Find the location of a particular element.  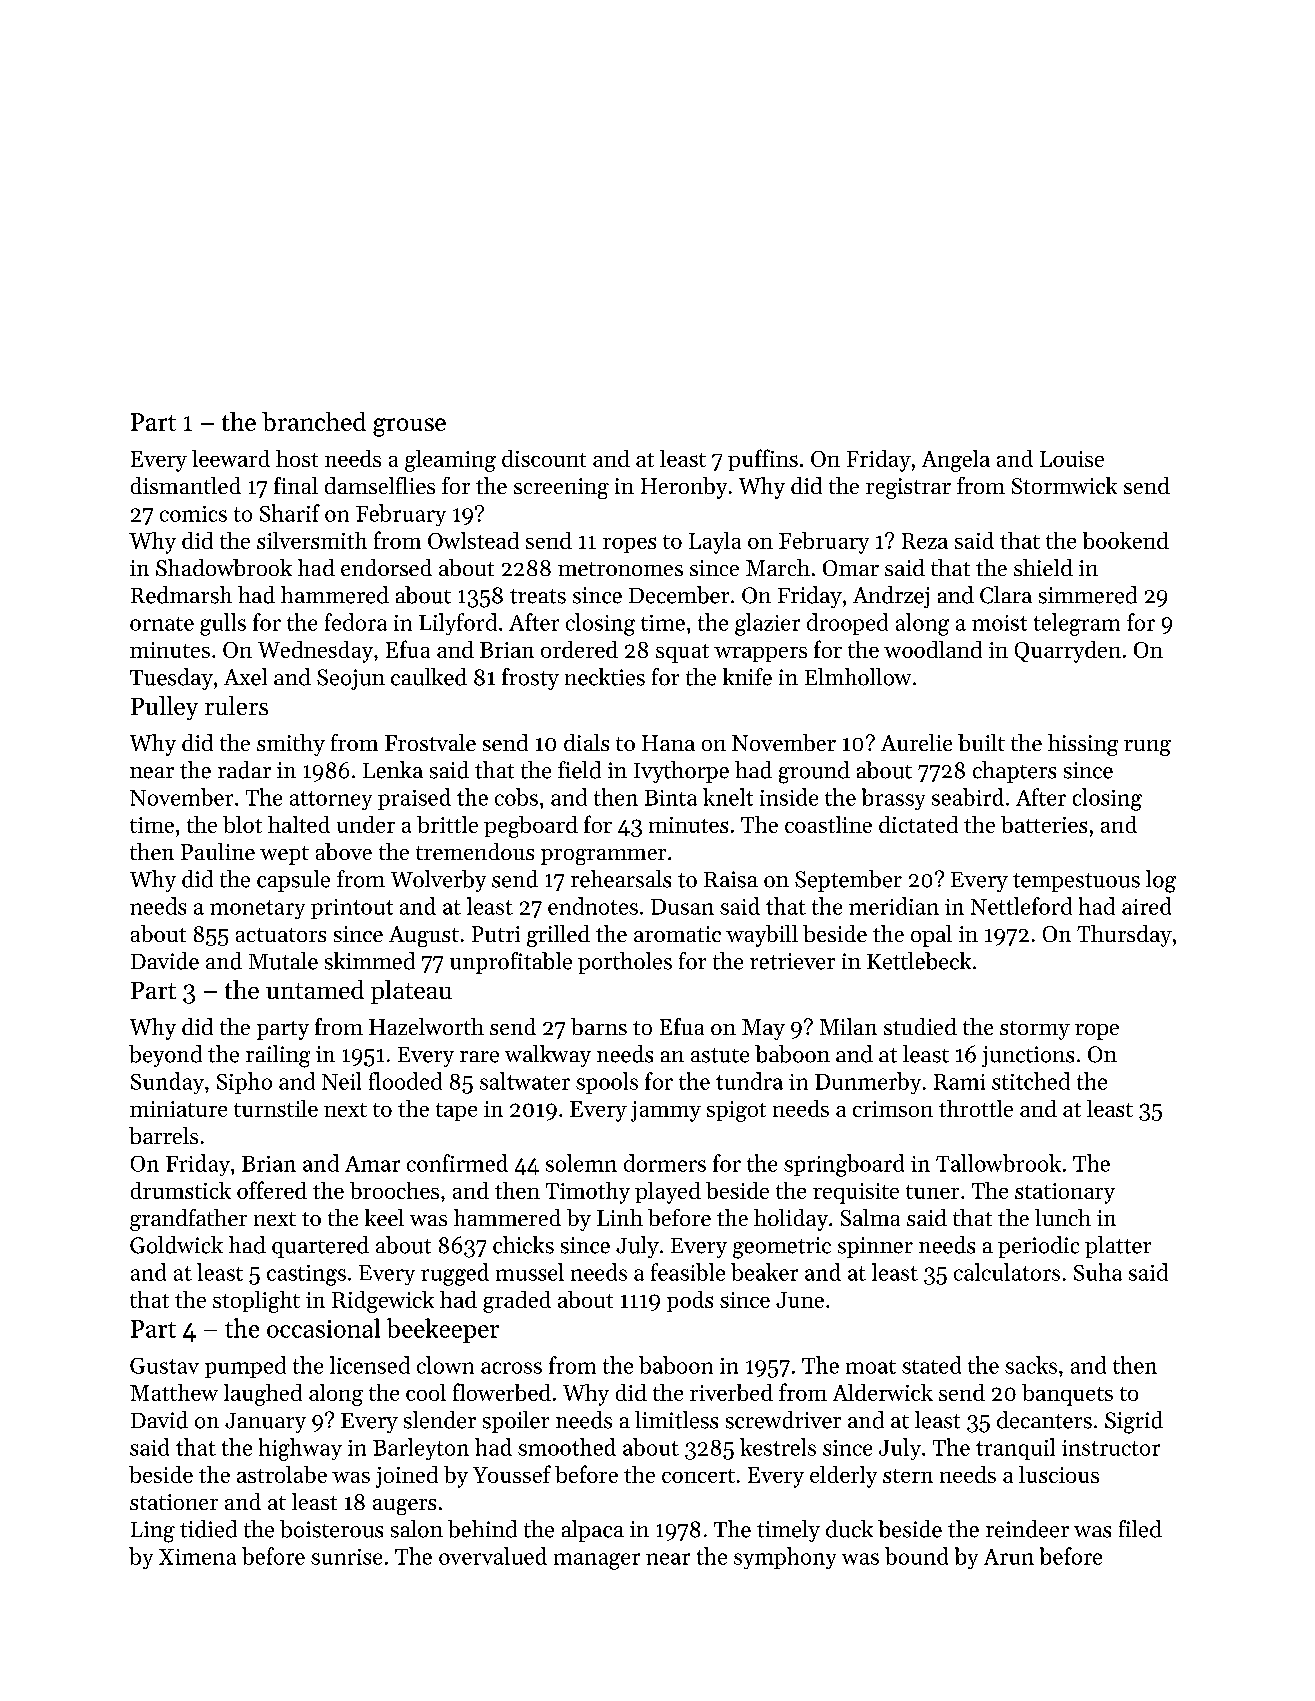

Pauline is located at coordinates (218, 851).
